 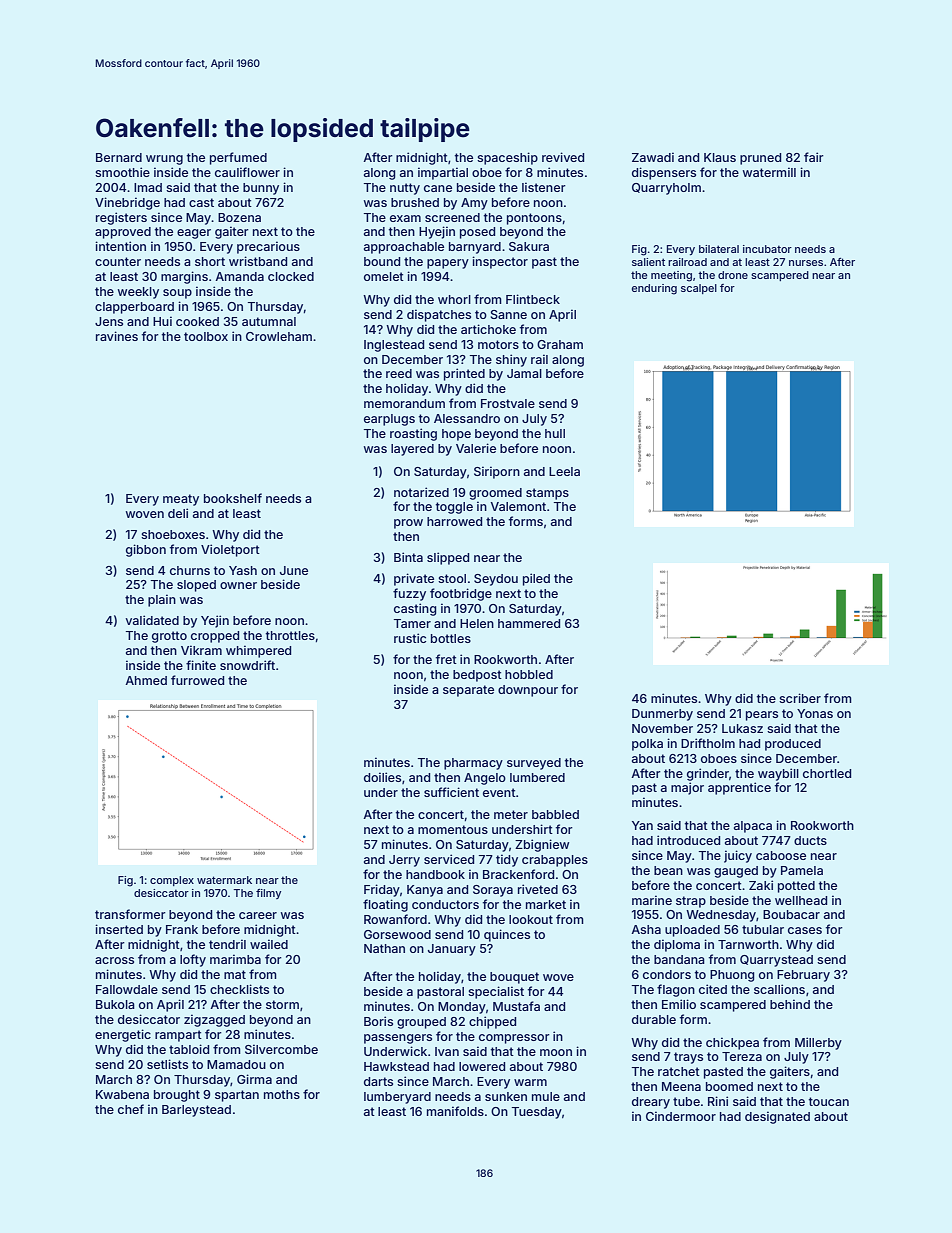 What do you see at coordinates (800, 698) in the document?
I see `scriber` at bounding box center [800, 698].
